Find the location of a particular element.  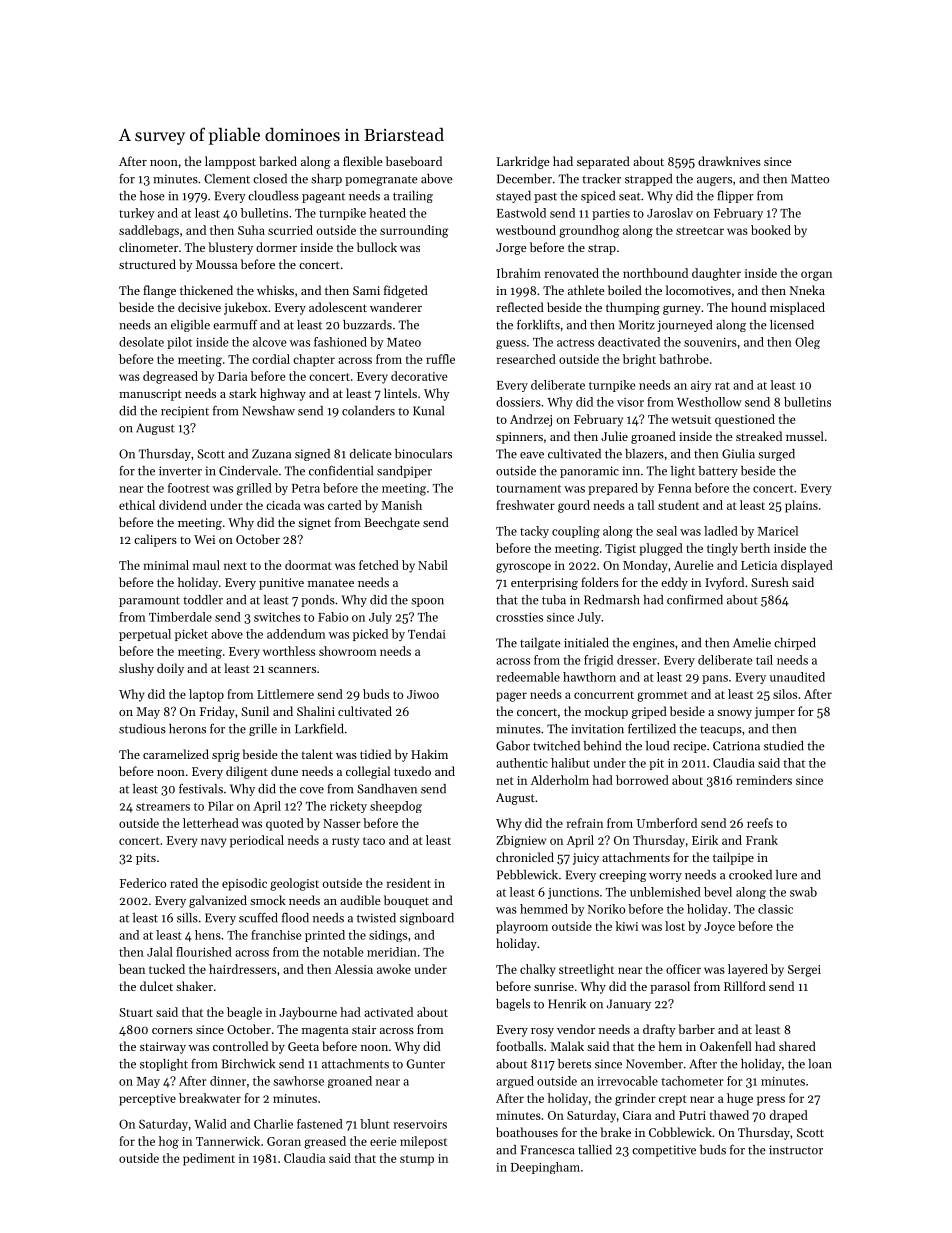

stump is located at coordinates (417, 1160).
